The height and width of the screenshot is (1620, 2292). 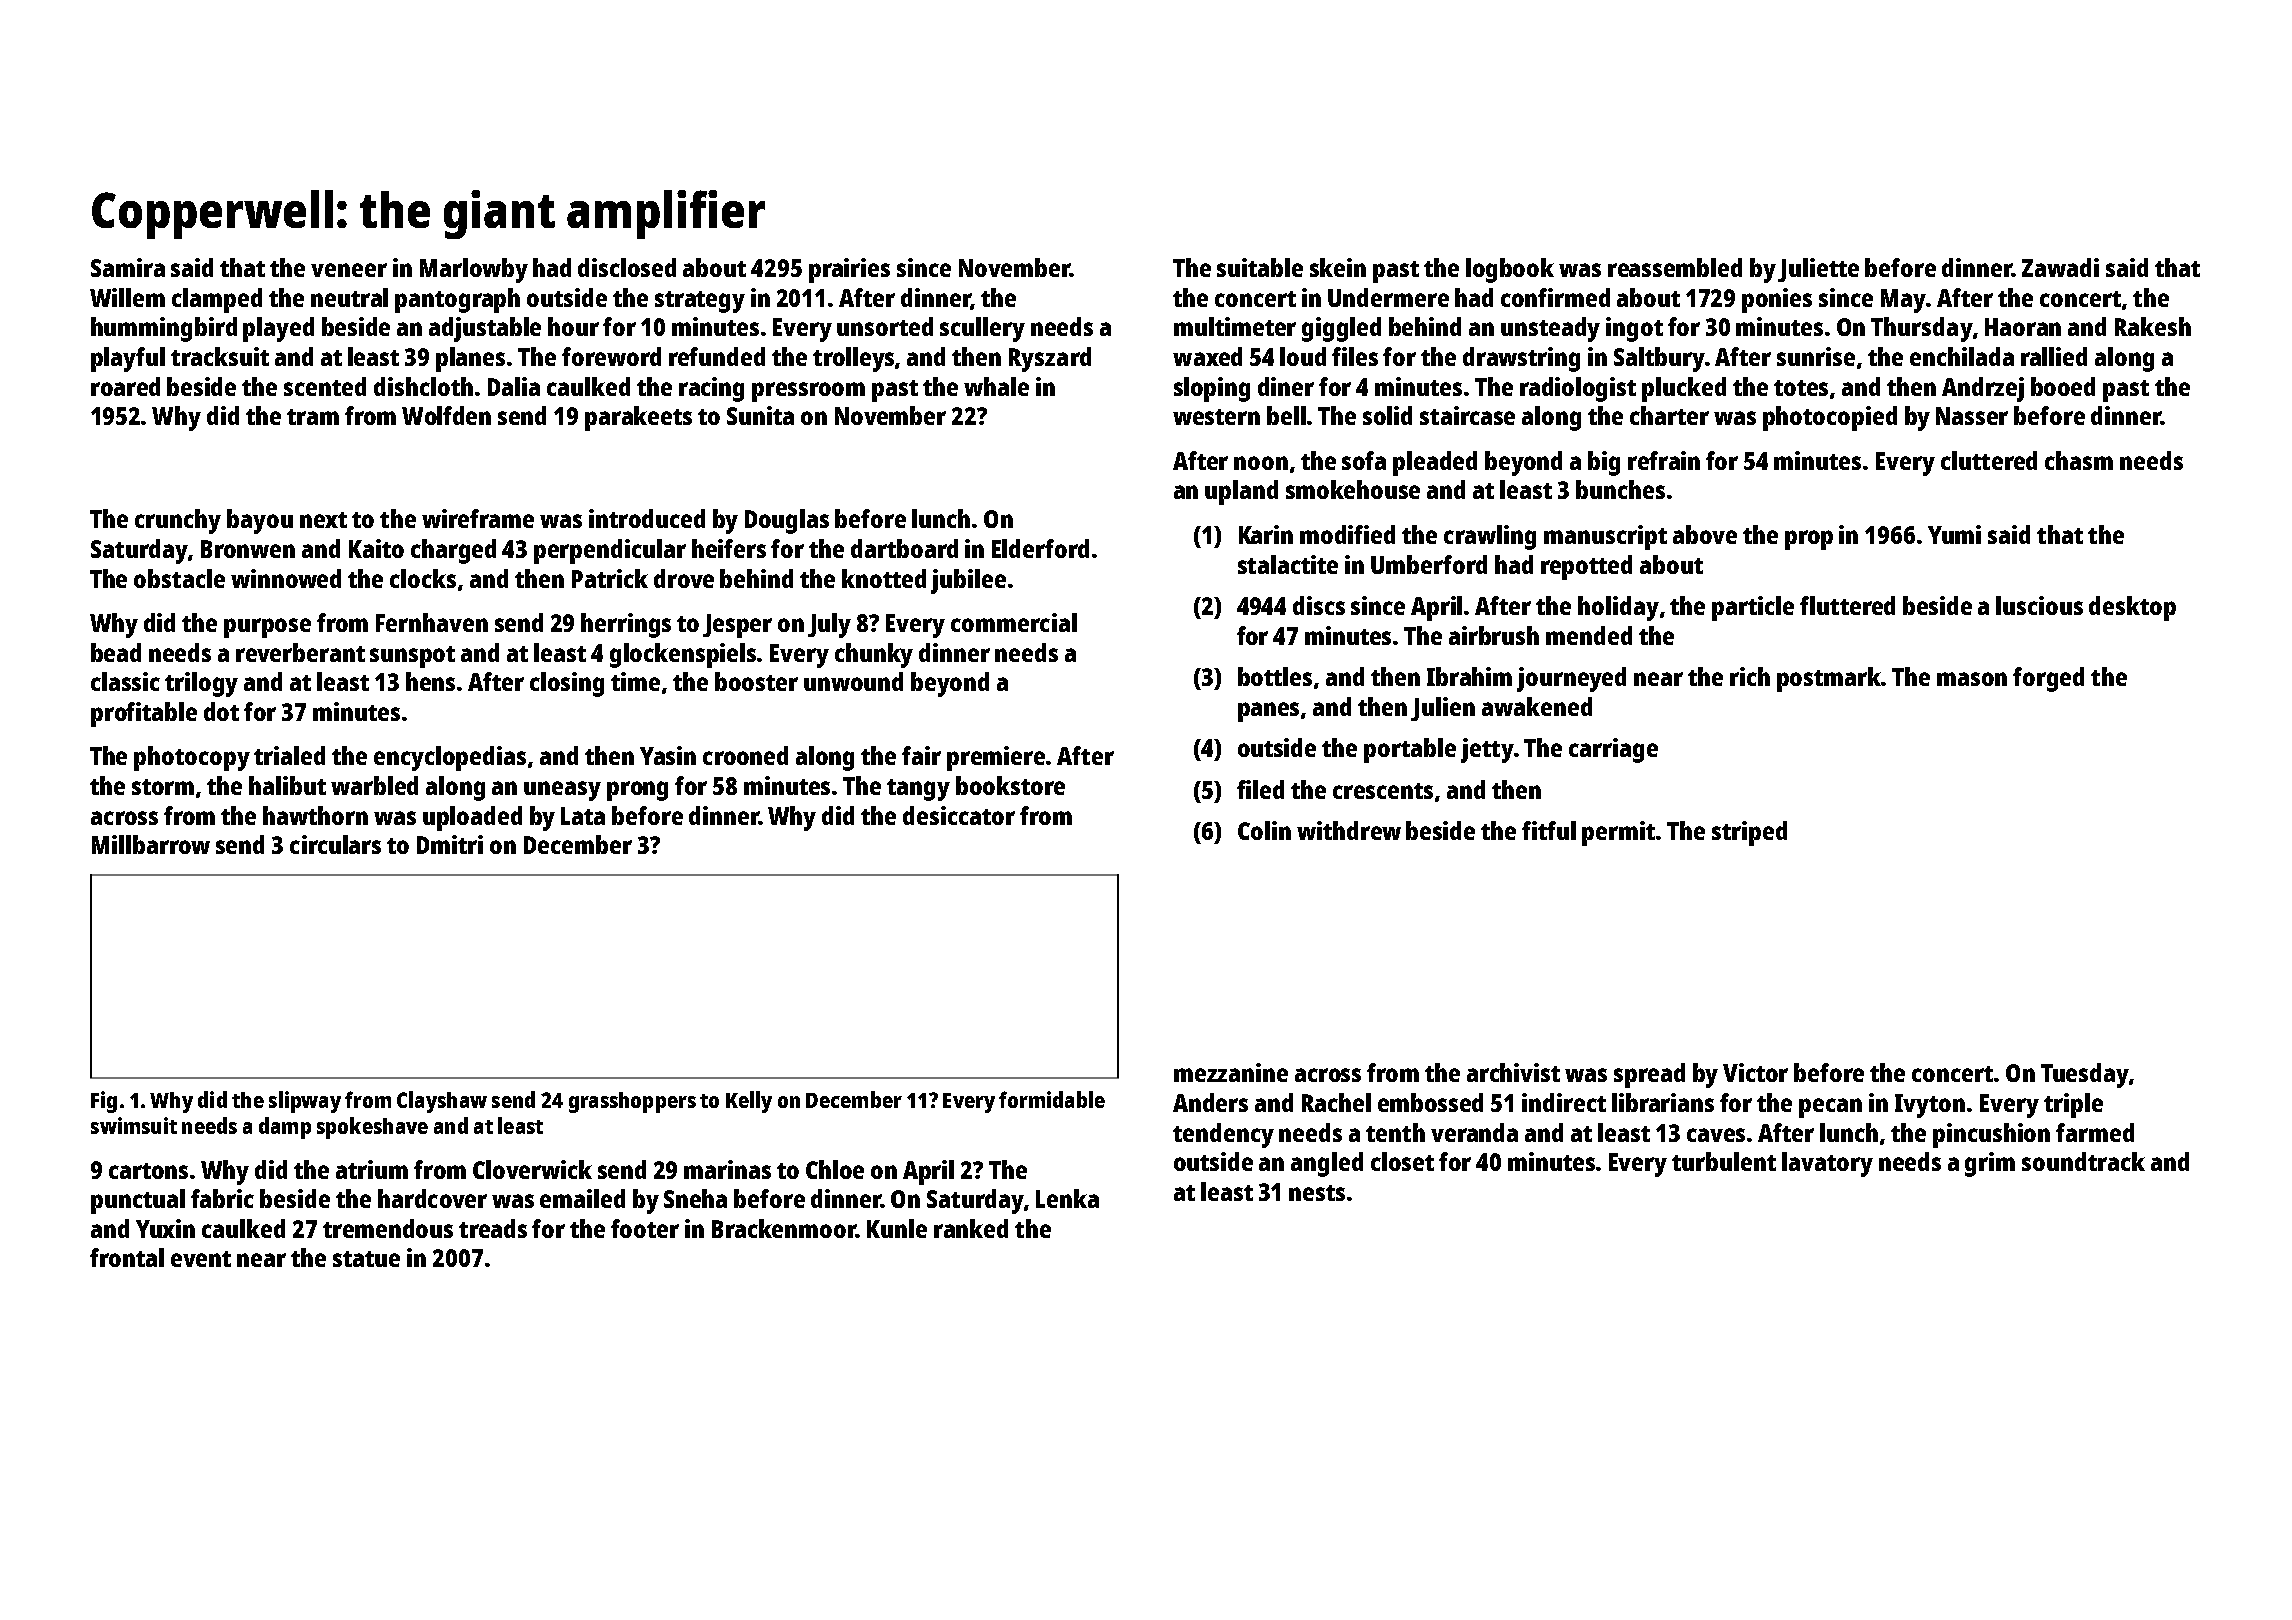 I want to click on jubilee, so click(x=968, y=581).
